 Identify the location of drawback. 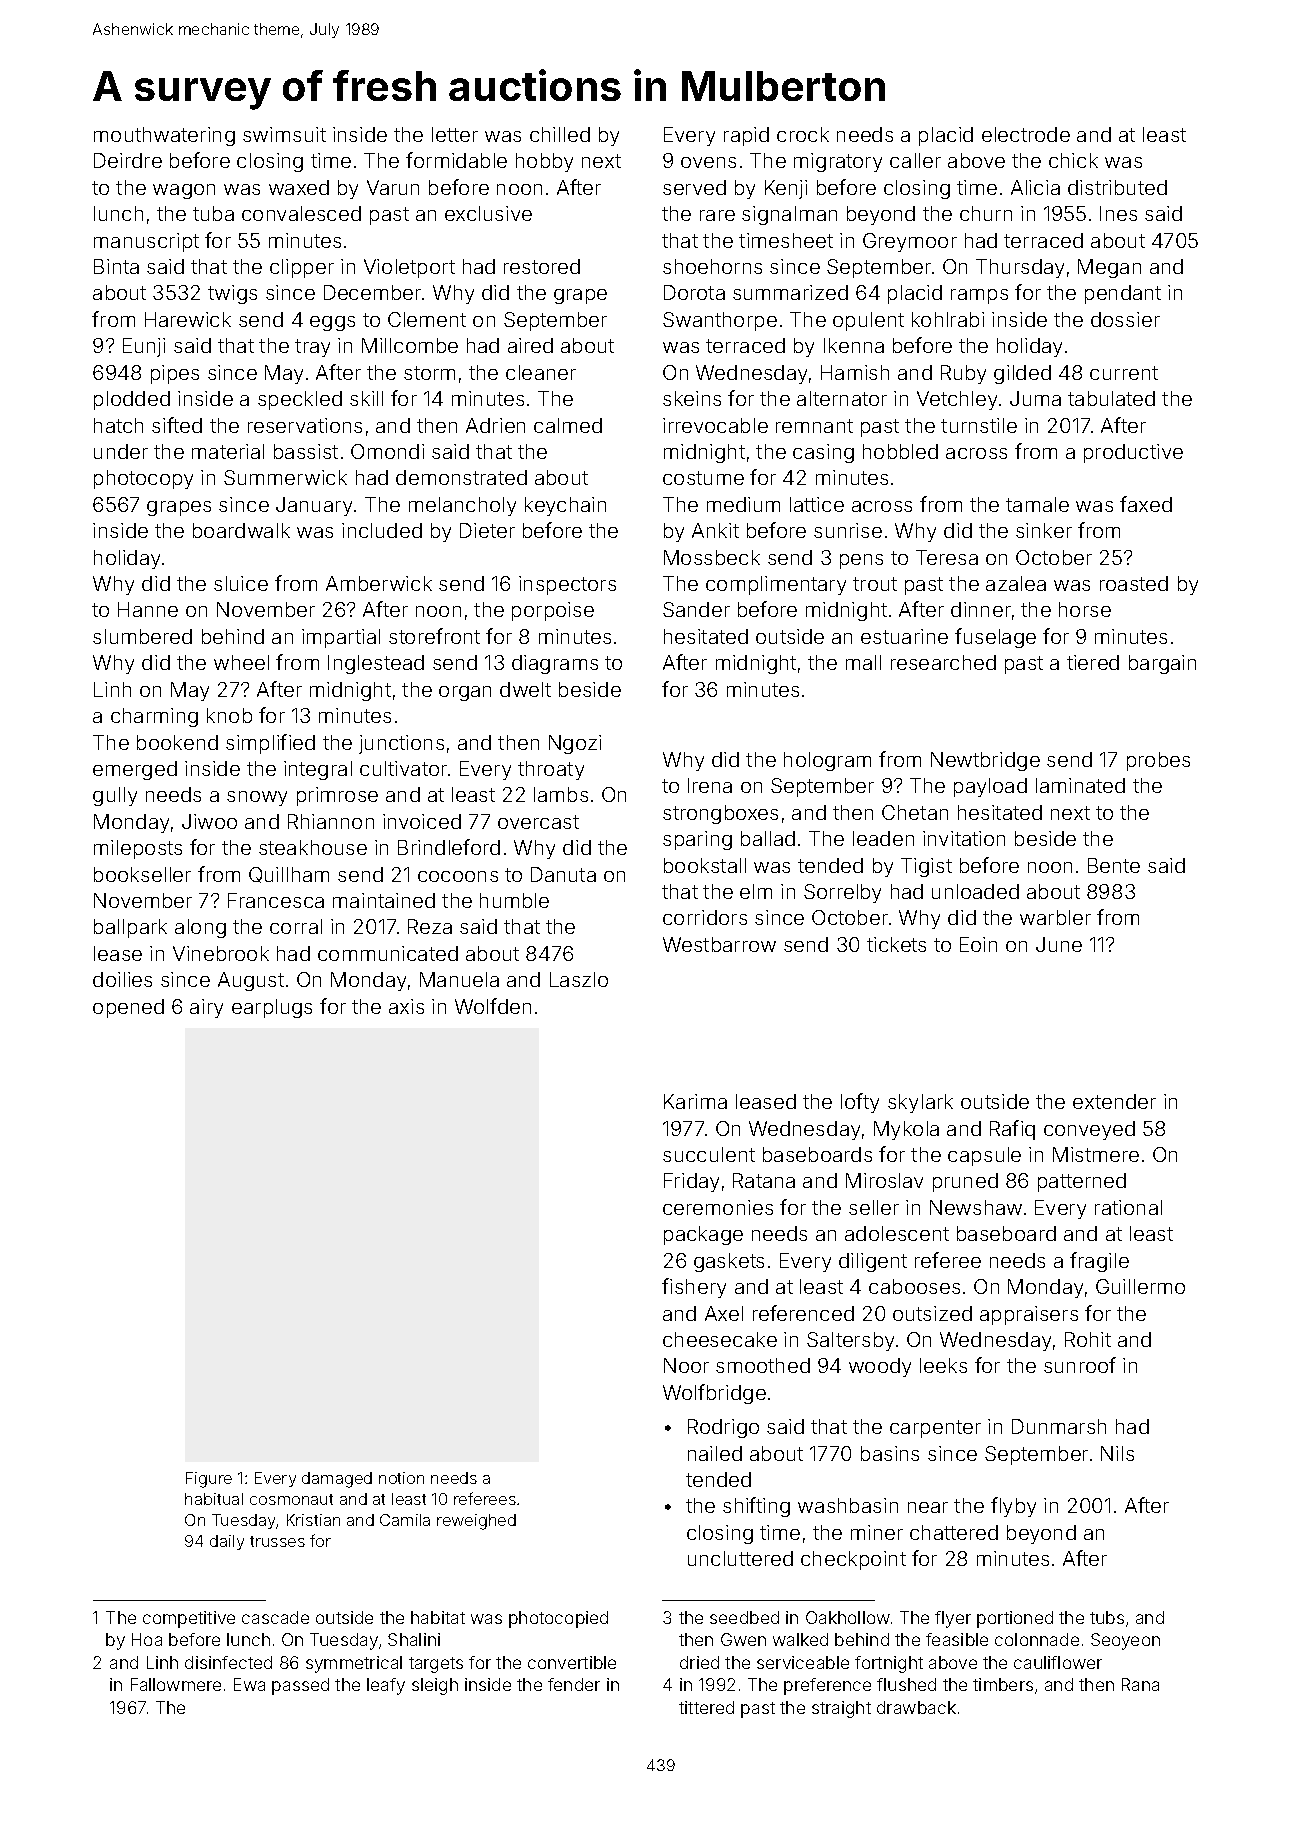
(916, 1707).
